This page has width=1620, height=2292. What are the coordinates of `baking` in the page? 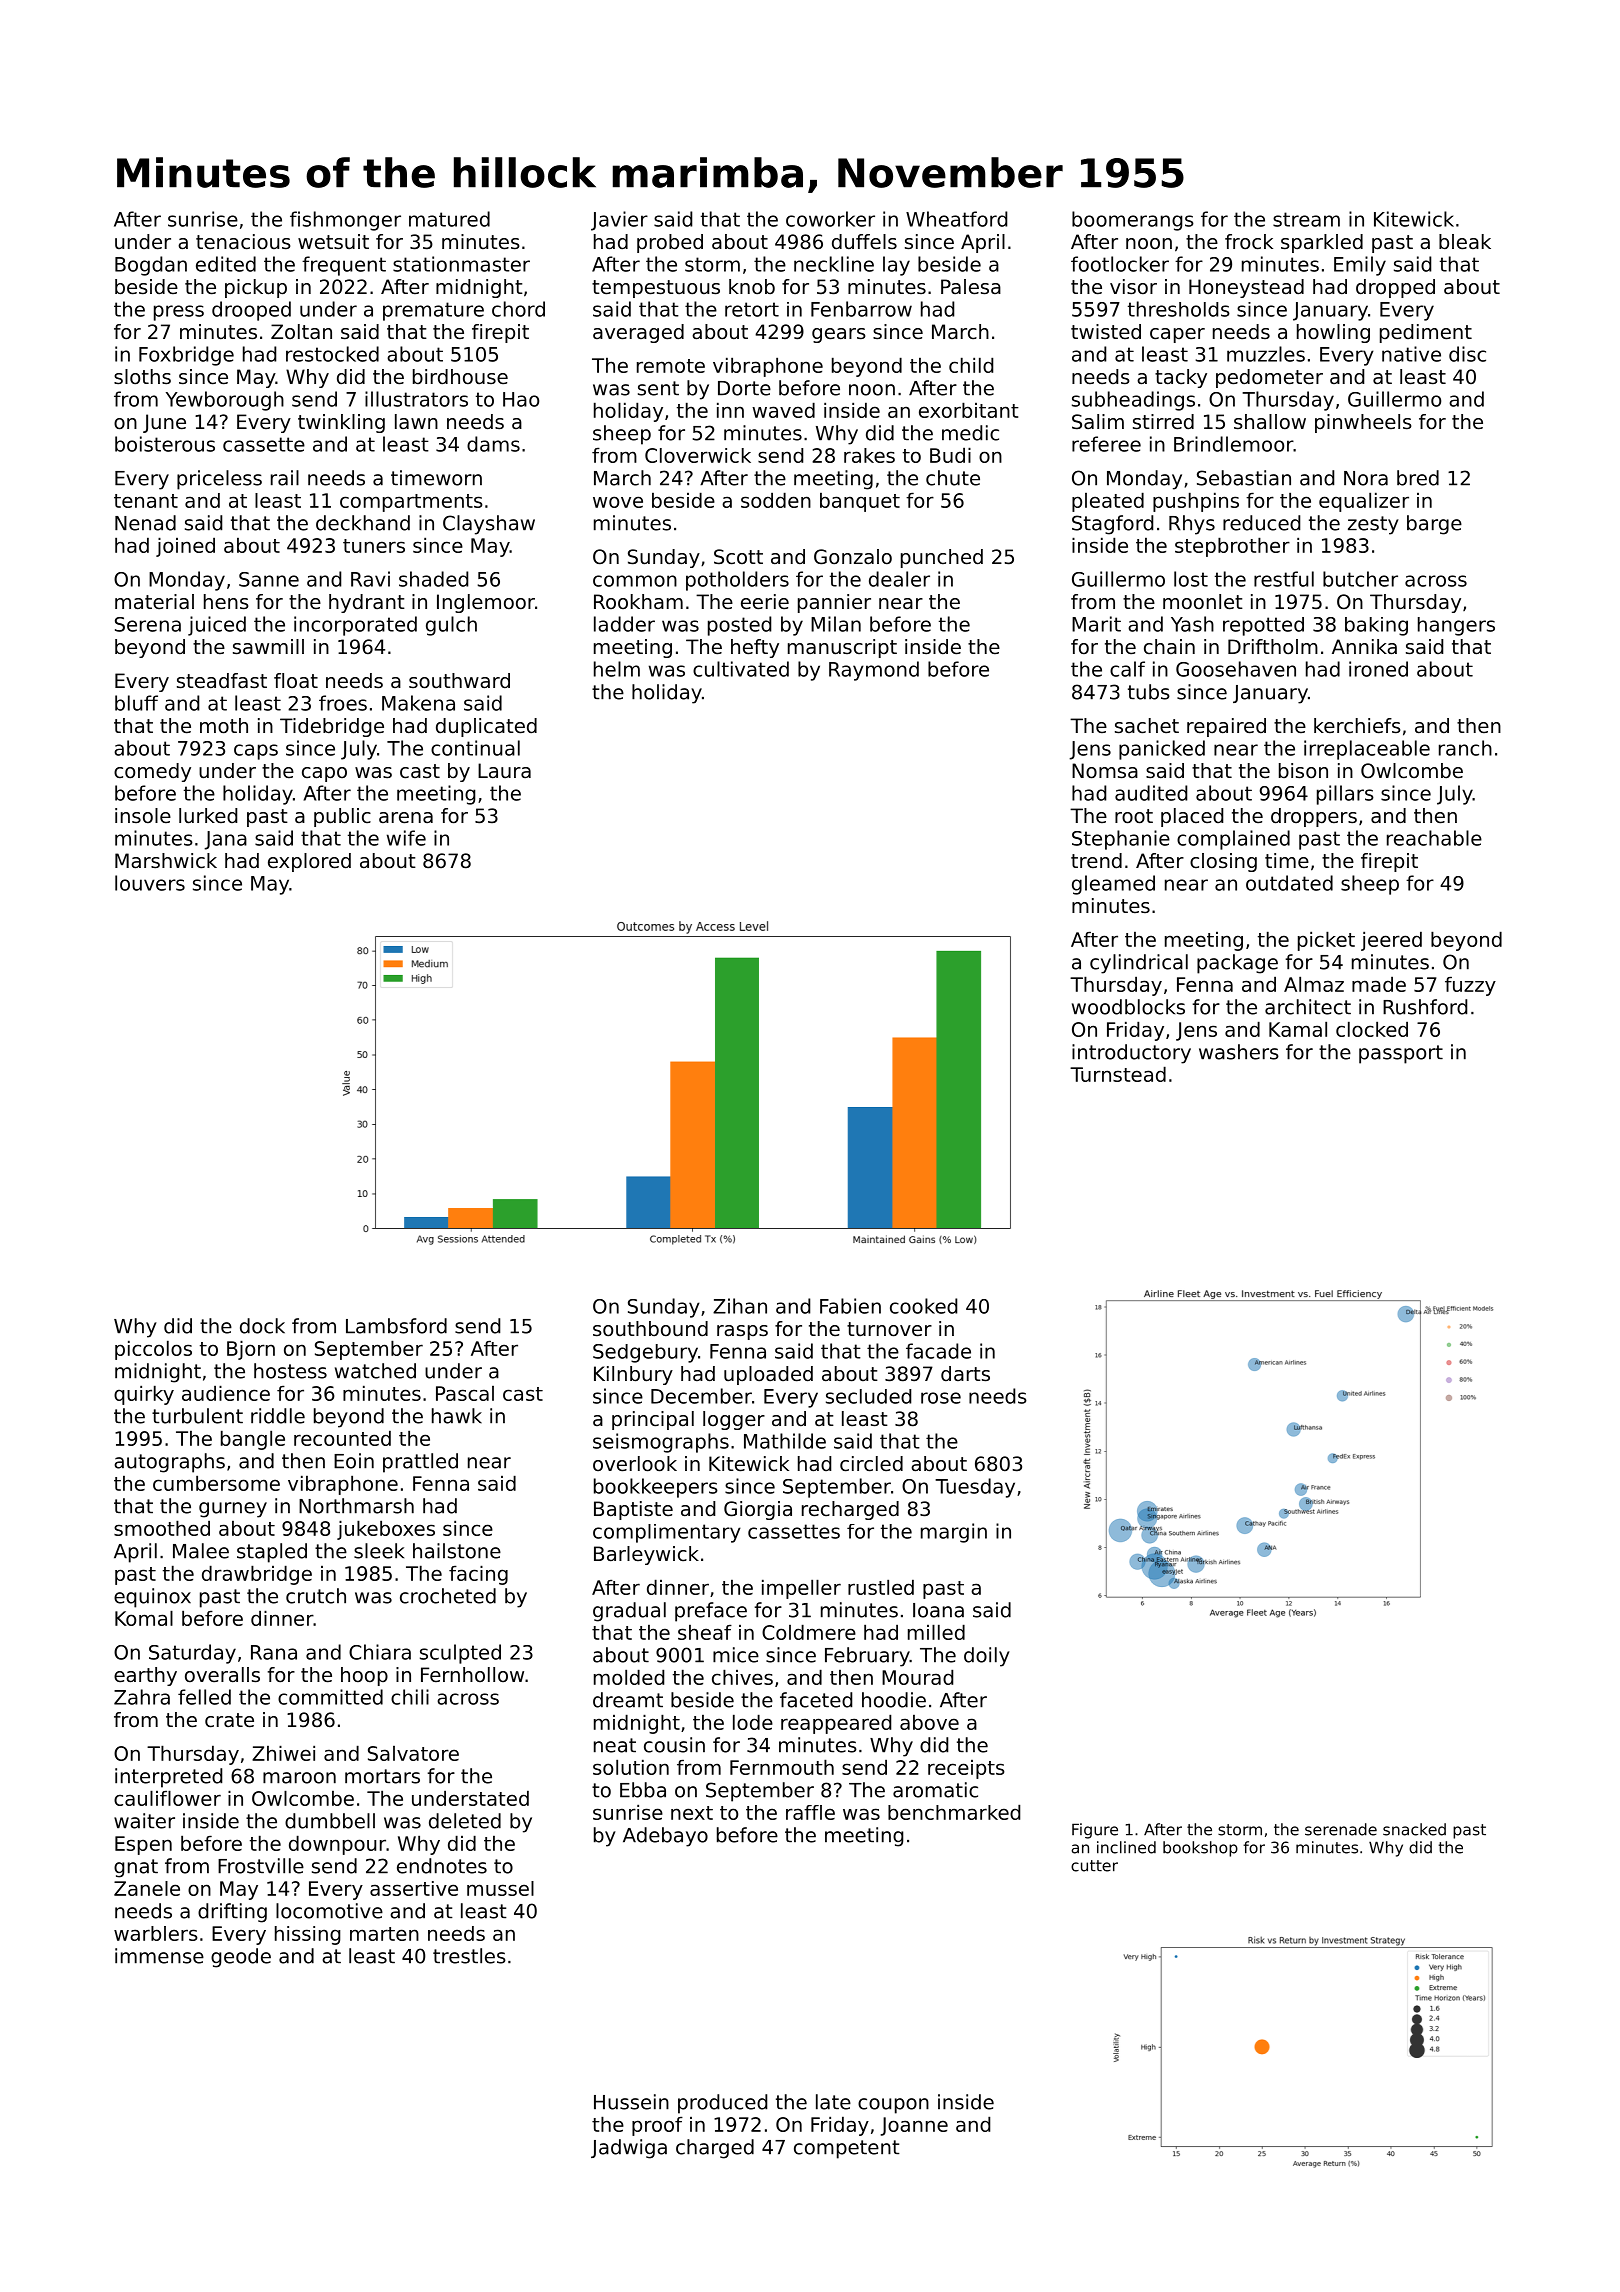 It's located at (1376, 626).
